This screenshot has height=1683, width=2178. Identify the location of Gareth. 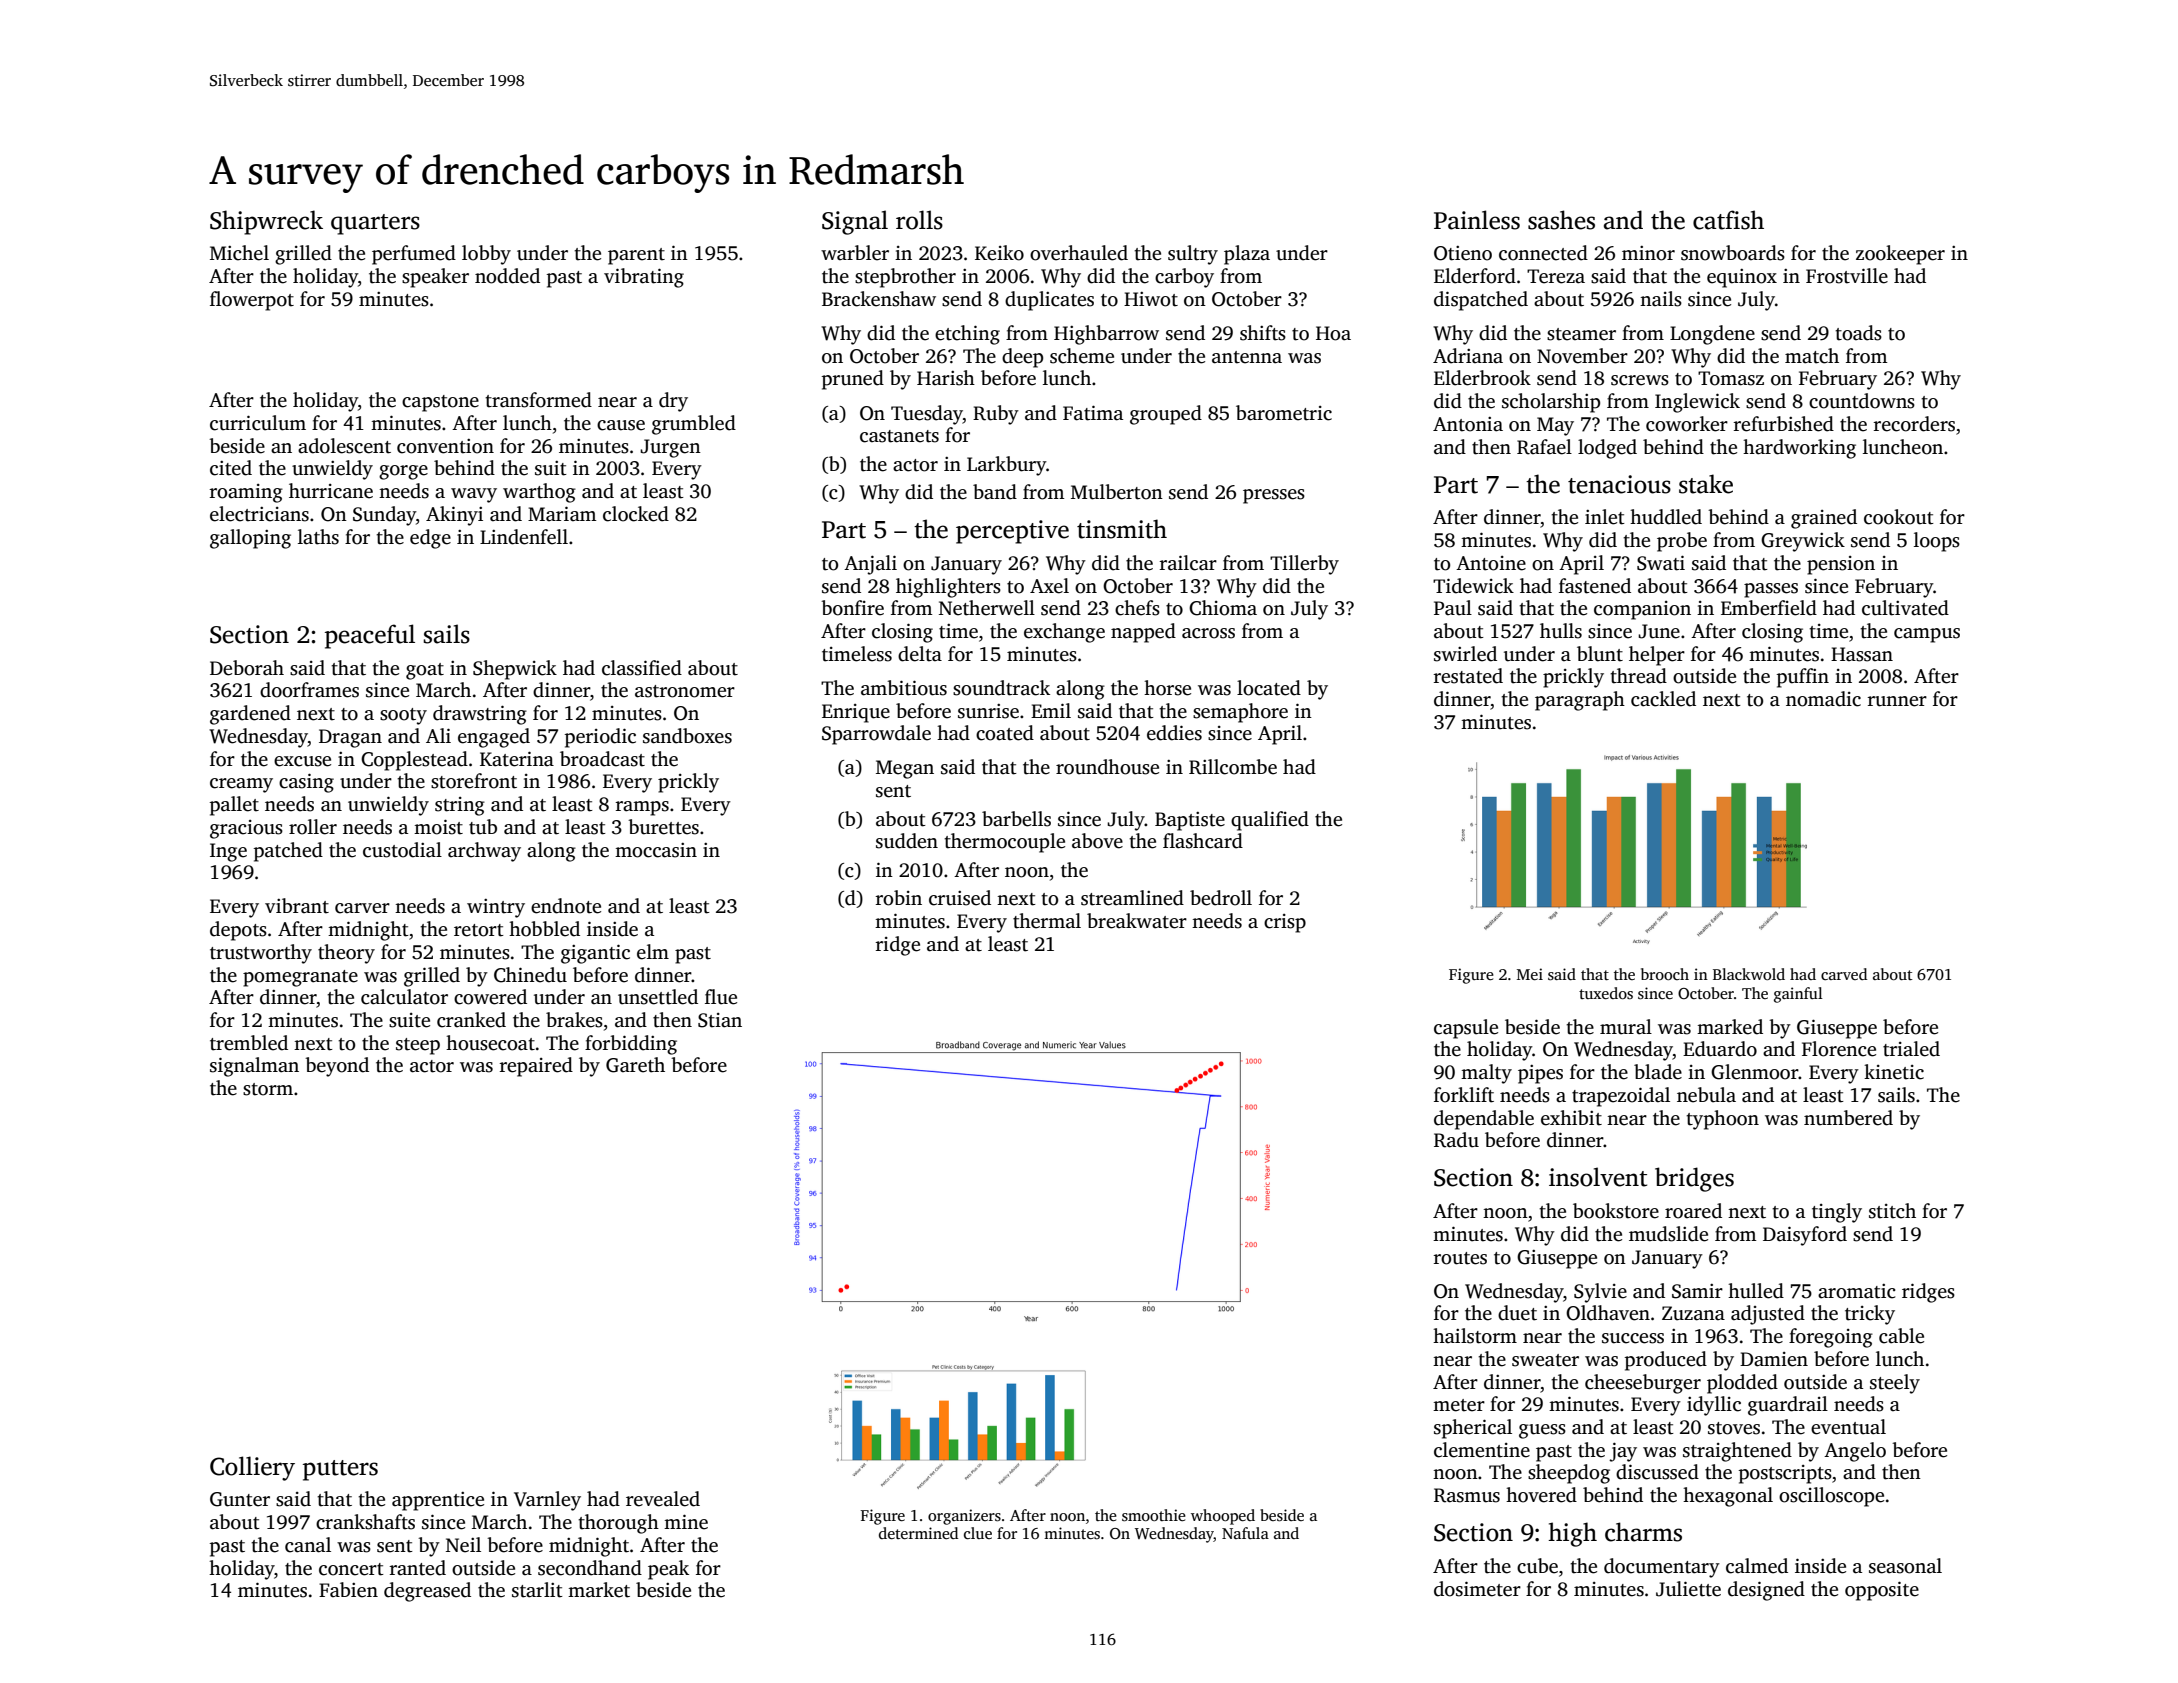
(635, 1065).
